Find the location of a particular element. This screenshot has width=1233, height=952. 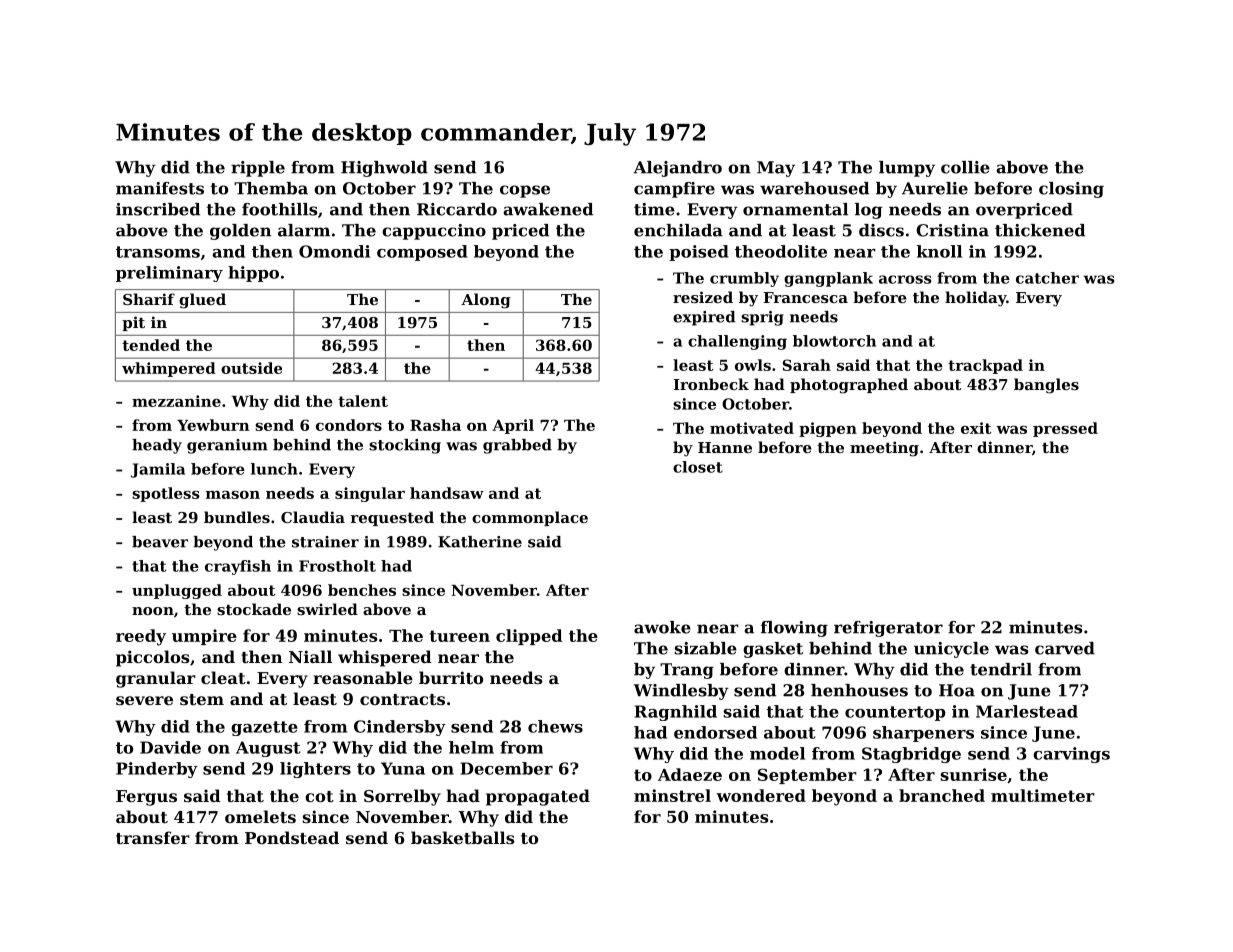

transfer is located at coordinates (153, 837).
